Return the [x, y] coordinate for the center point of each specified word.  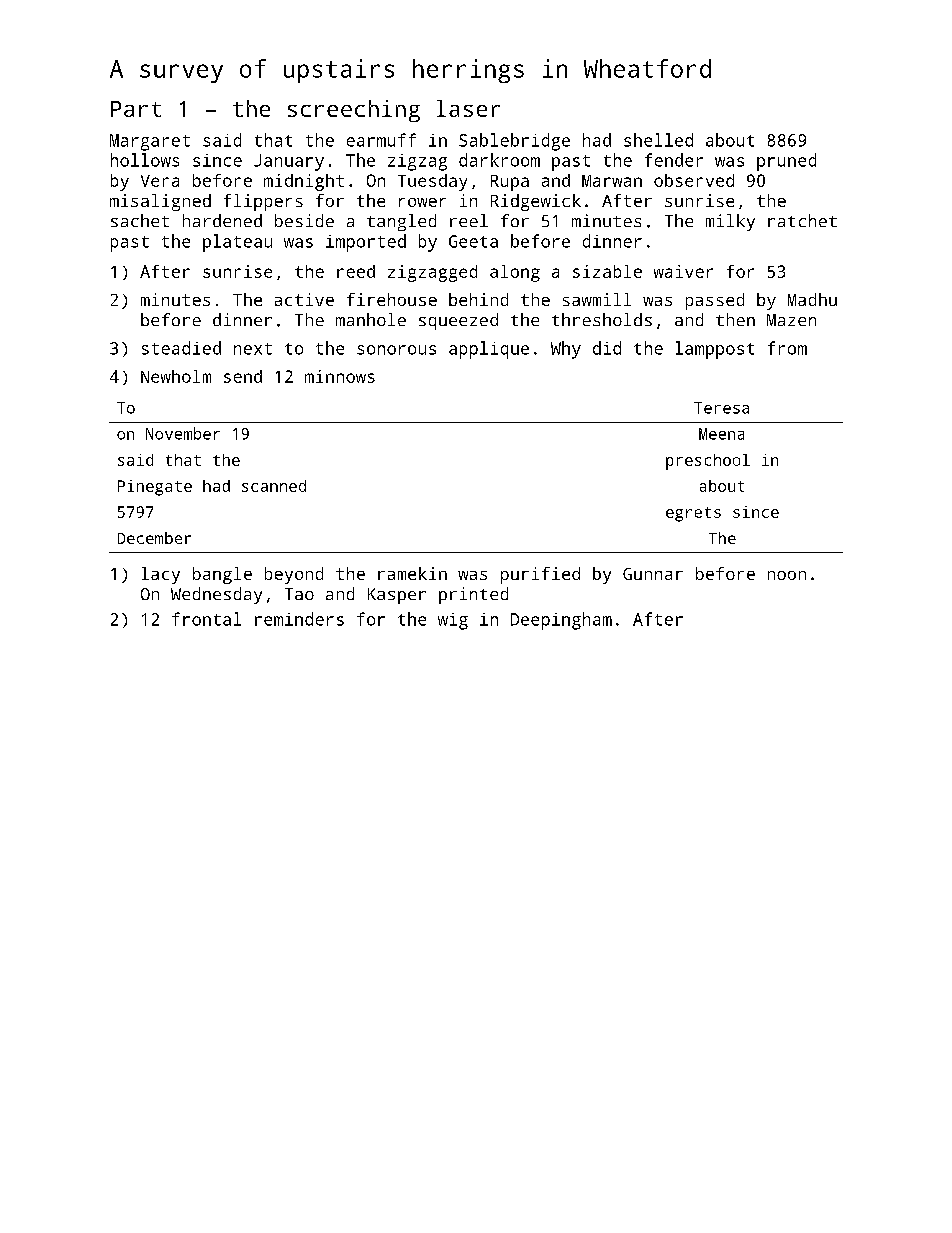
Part [136, 109]
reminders [299, 619]
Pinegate [155, 488]
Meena [721, 434]
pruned [786, 162]
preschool [708, 462]
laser [468, 108]
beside [304, 220]
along [515, 273]
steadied [181, 348]
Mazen [791, 320]
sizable [607, 271]
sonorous [396, 350]
